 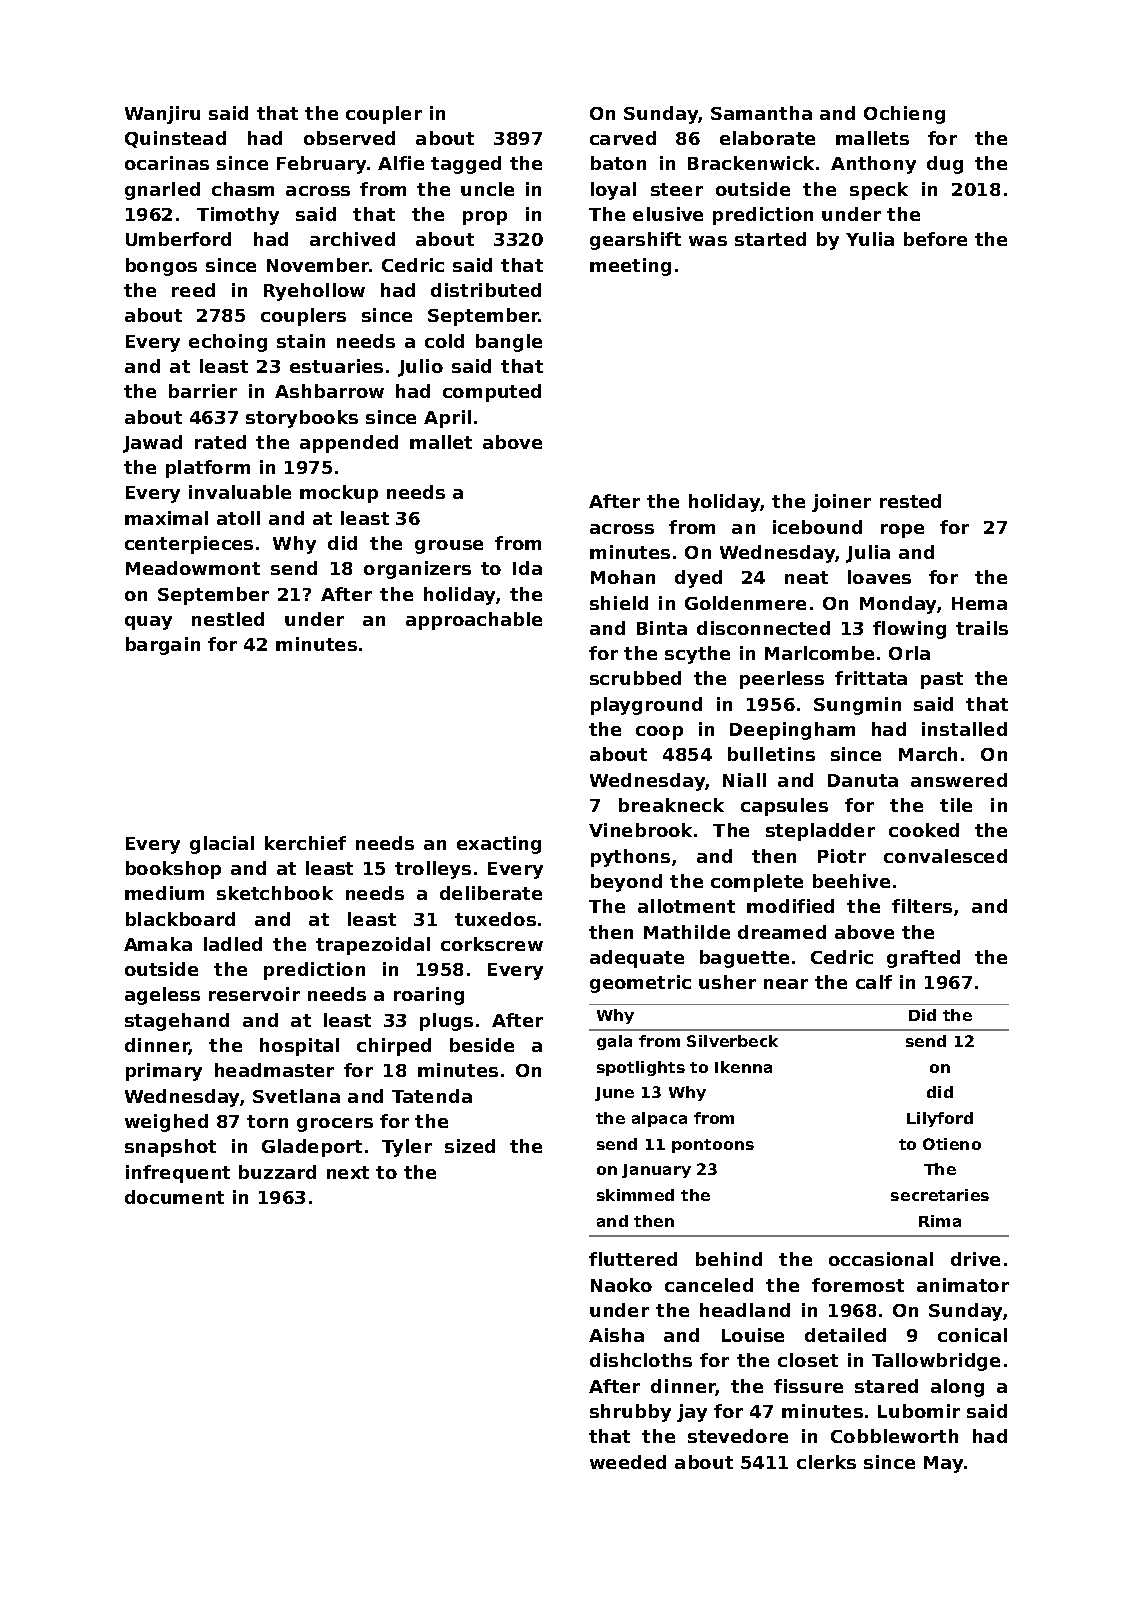 I want to click on past, so click(x=942, y=680).
